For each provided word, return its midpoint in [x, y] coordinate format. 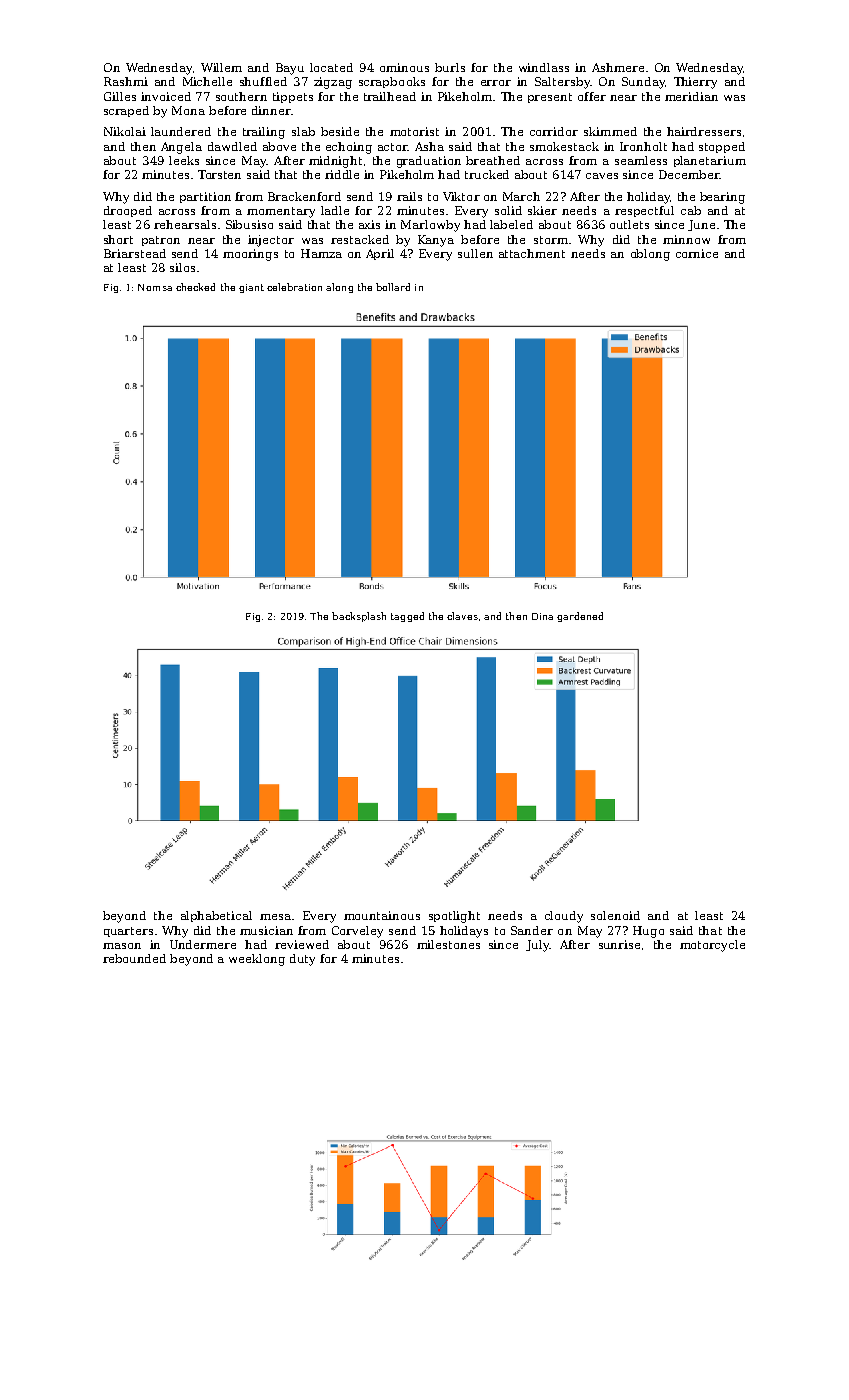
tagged [407, 617]
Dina [542, 616]
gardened [580, 617]
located [331, 67]
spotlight [454, 917]
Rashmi [126, 81]
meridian [691, 96]
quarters [128, 932]
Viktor [461, 196]
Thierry [695, 83]
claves [462, 616]
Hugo [648, 932]
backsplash [359, 617]
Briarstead [135, 253]
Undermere [203, 944]
